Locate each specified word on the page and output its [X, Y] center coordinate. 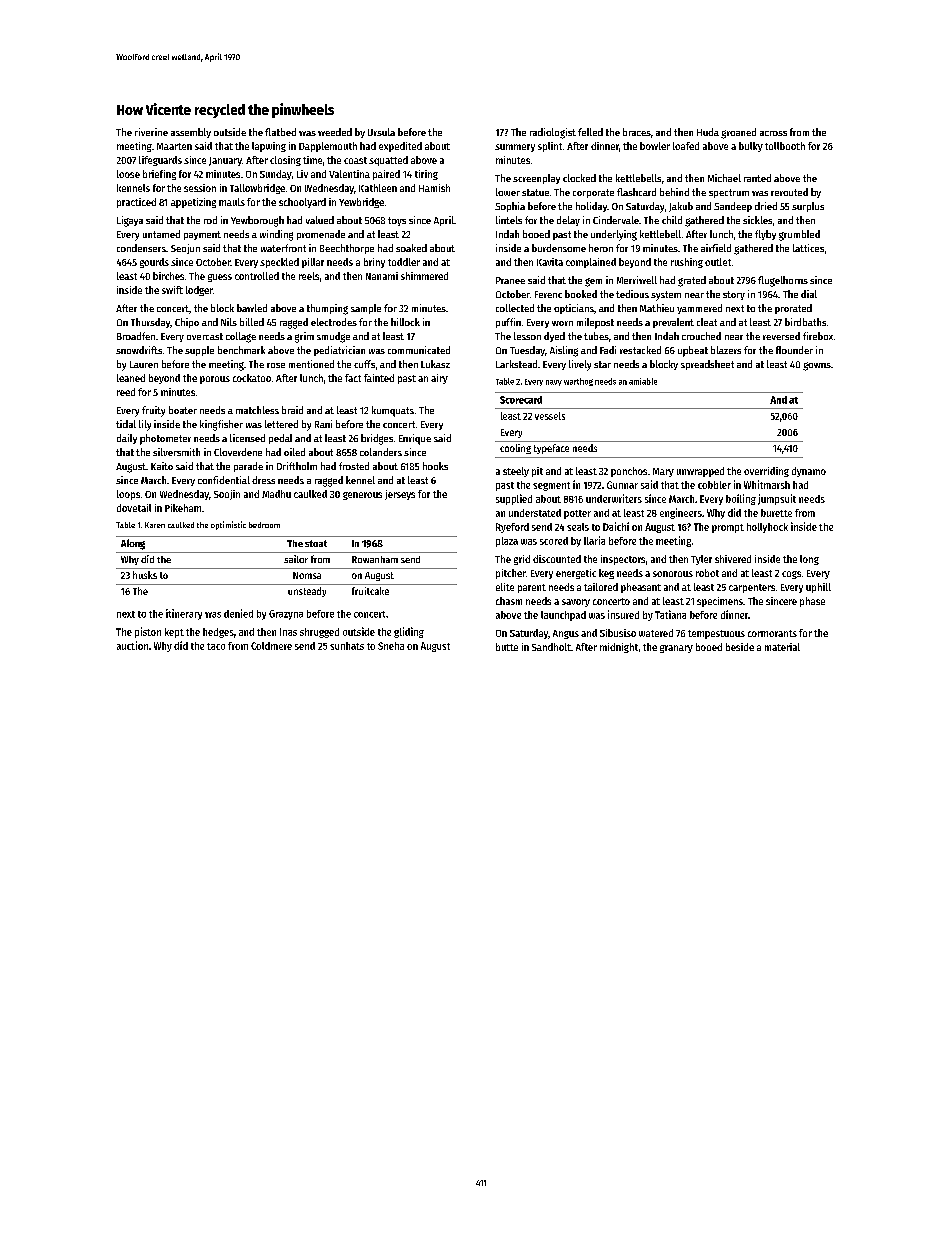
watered [656, 633]
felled [590, 132]
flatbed [280, 132]
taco [216, 646]
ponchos [629, 472]
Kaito [162, 466]
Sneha [391, 646]
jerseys [400, 495]
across [773, 133]
